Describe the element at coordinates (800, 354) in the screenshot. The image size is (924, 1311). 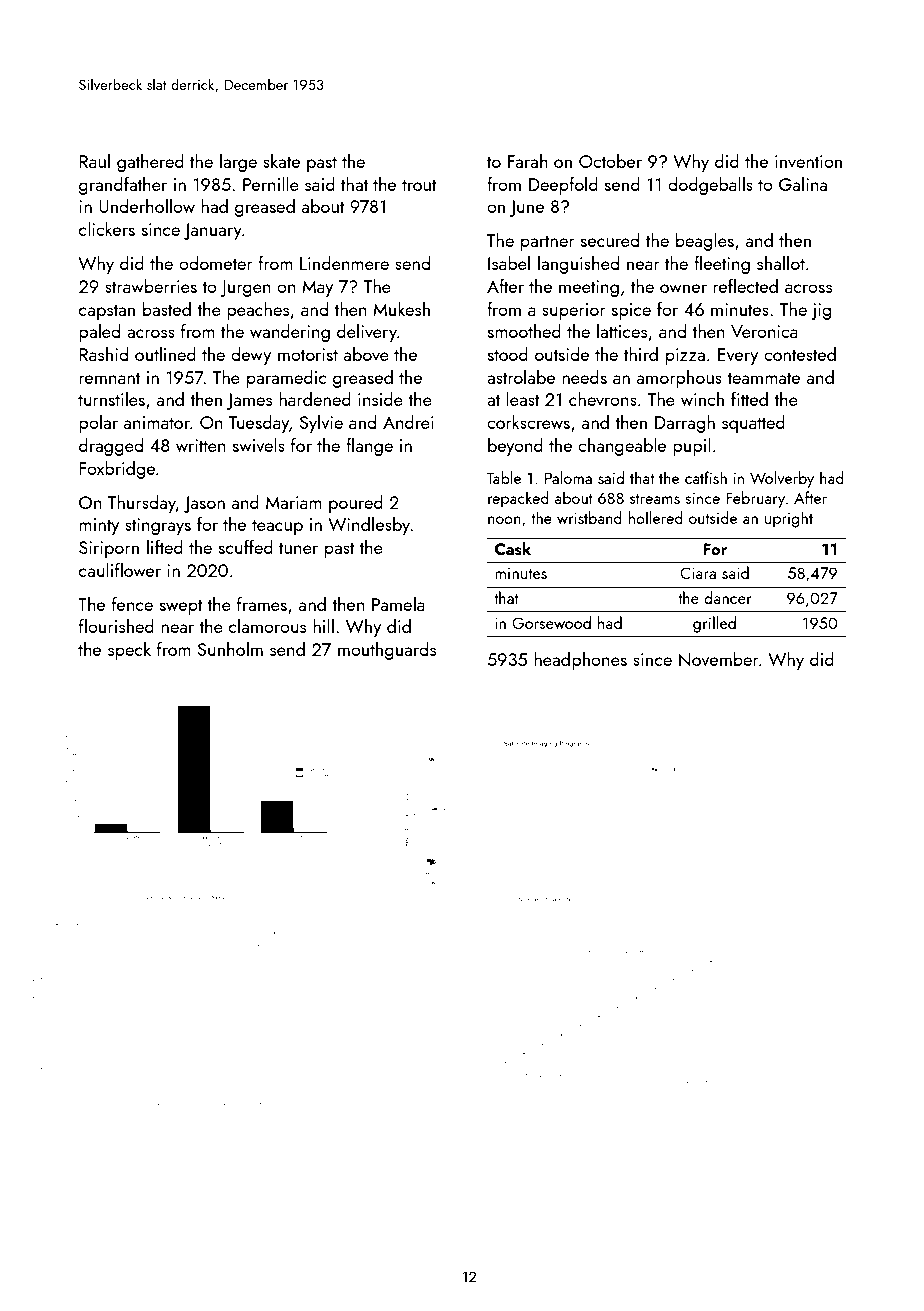
I see `contested` at that location.
